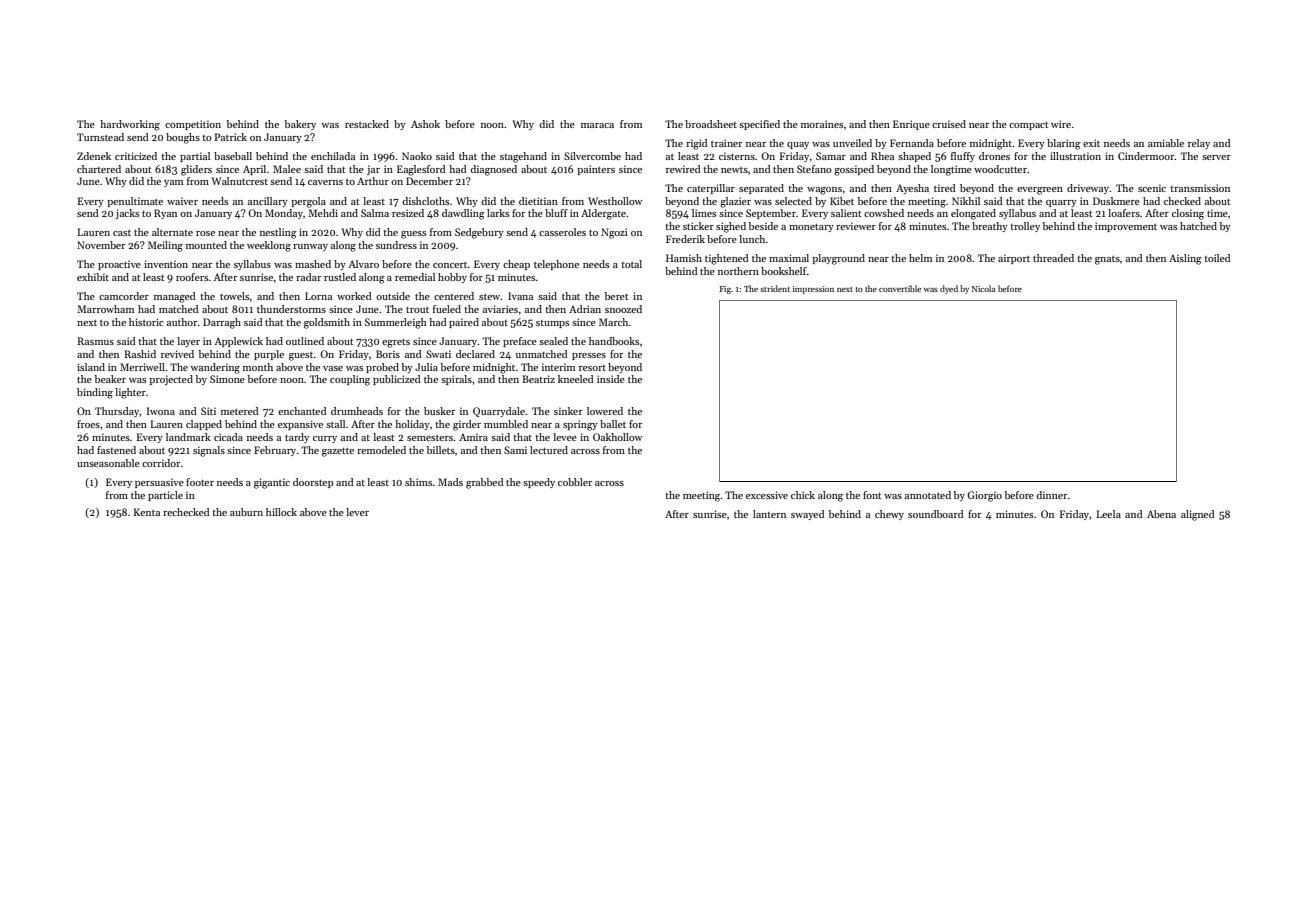  What do you see at coordinates (984, 288) in the screenshot?
I see `Nicola` at bounding box center [984, 288].
